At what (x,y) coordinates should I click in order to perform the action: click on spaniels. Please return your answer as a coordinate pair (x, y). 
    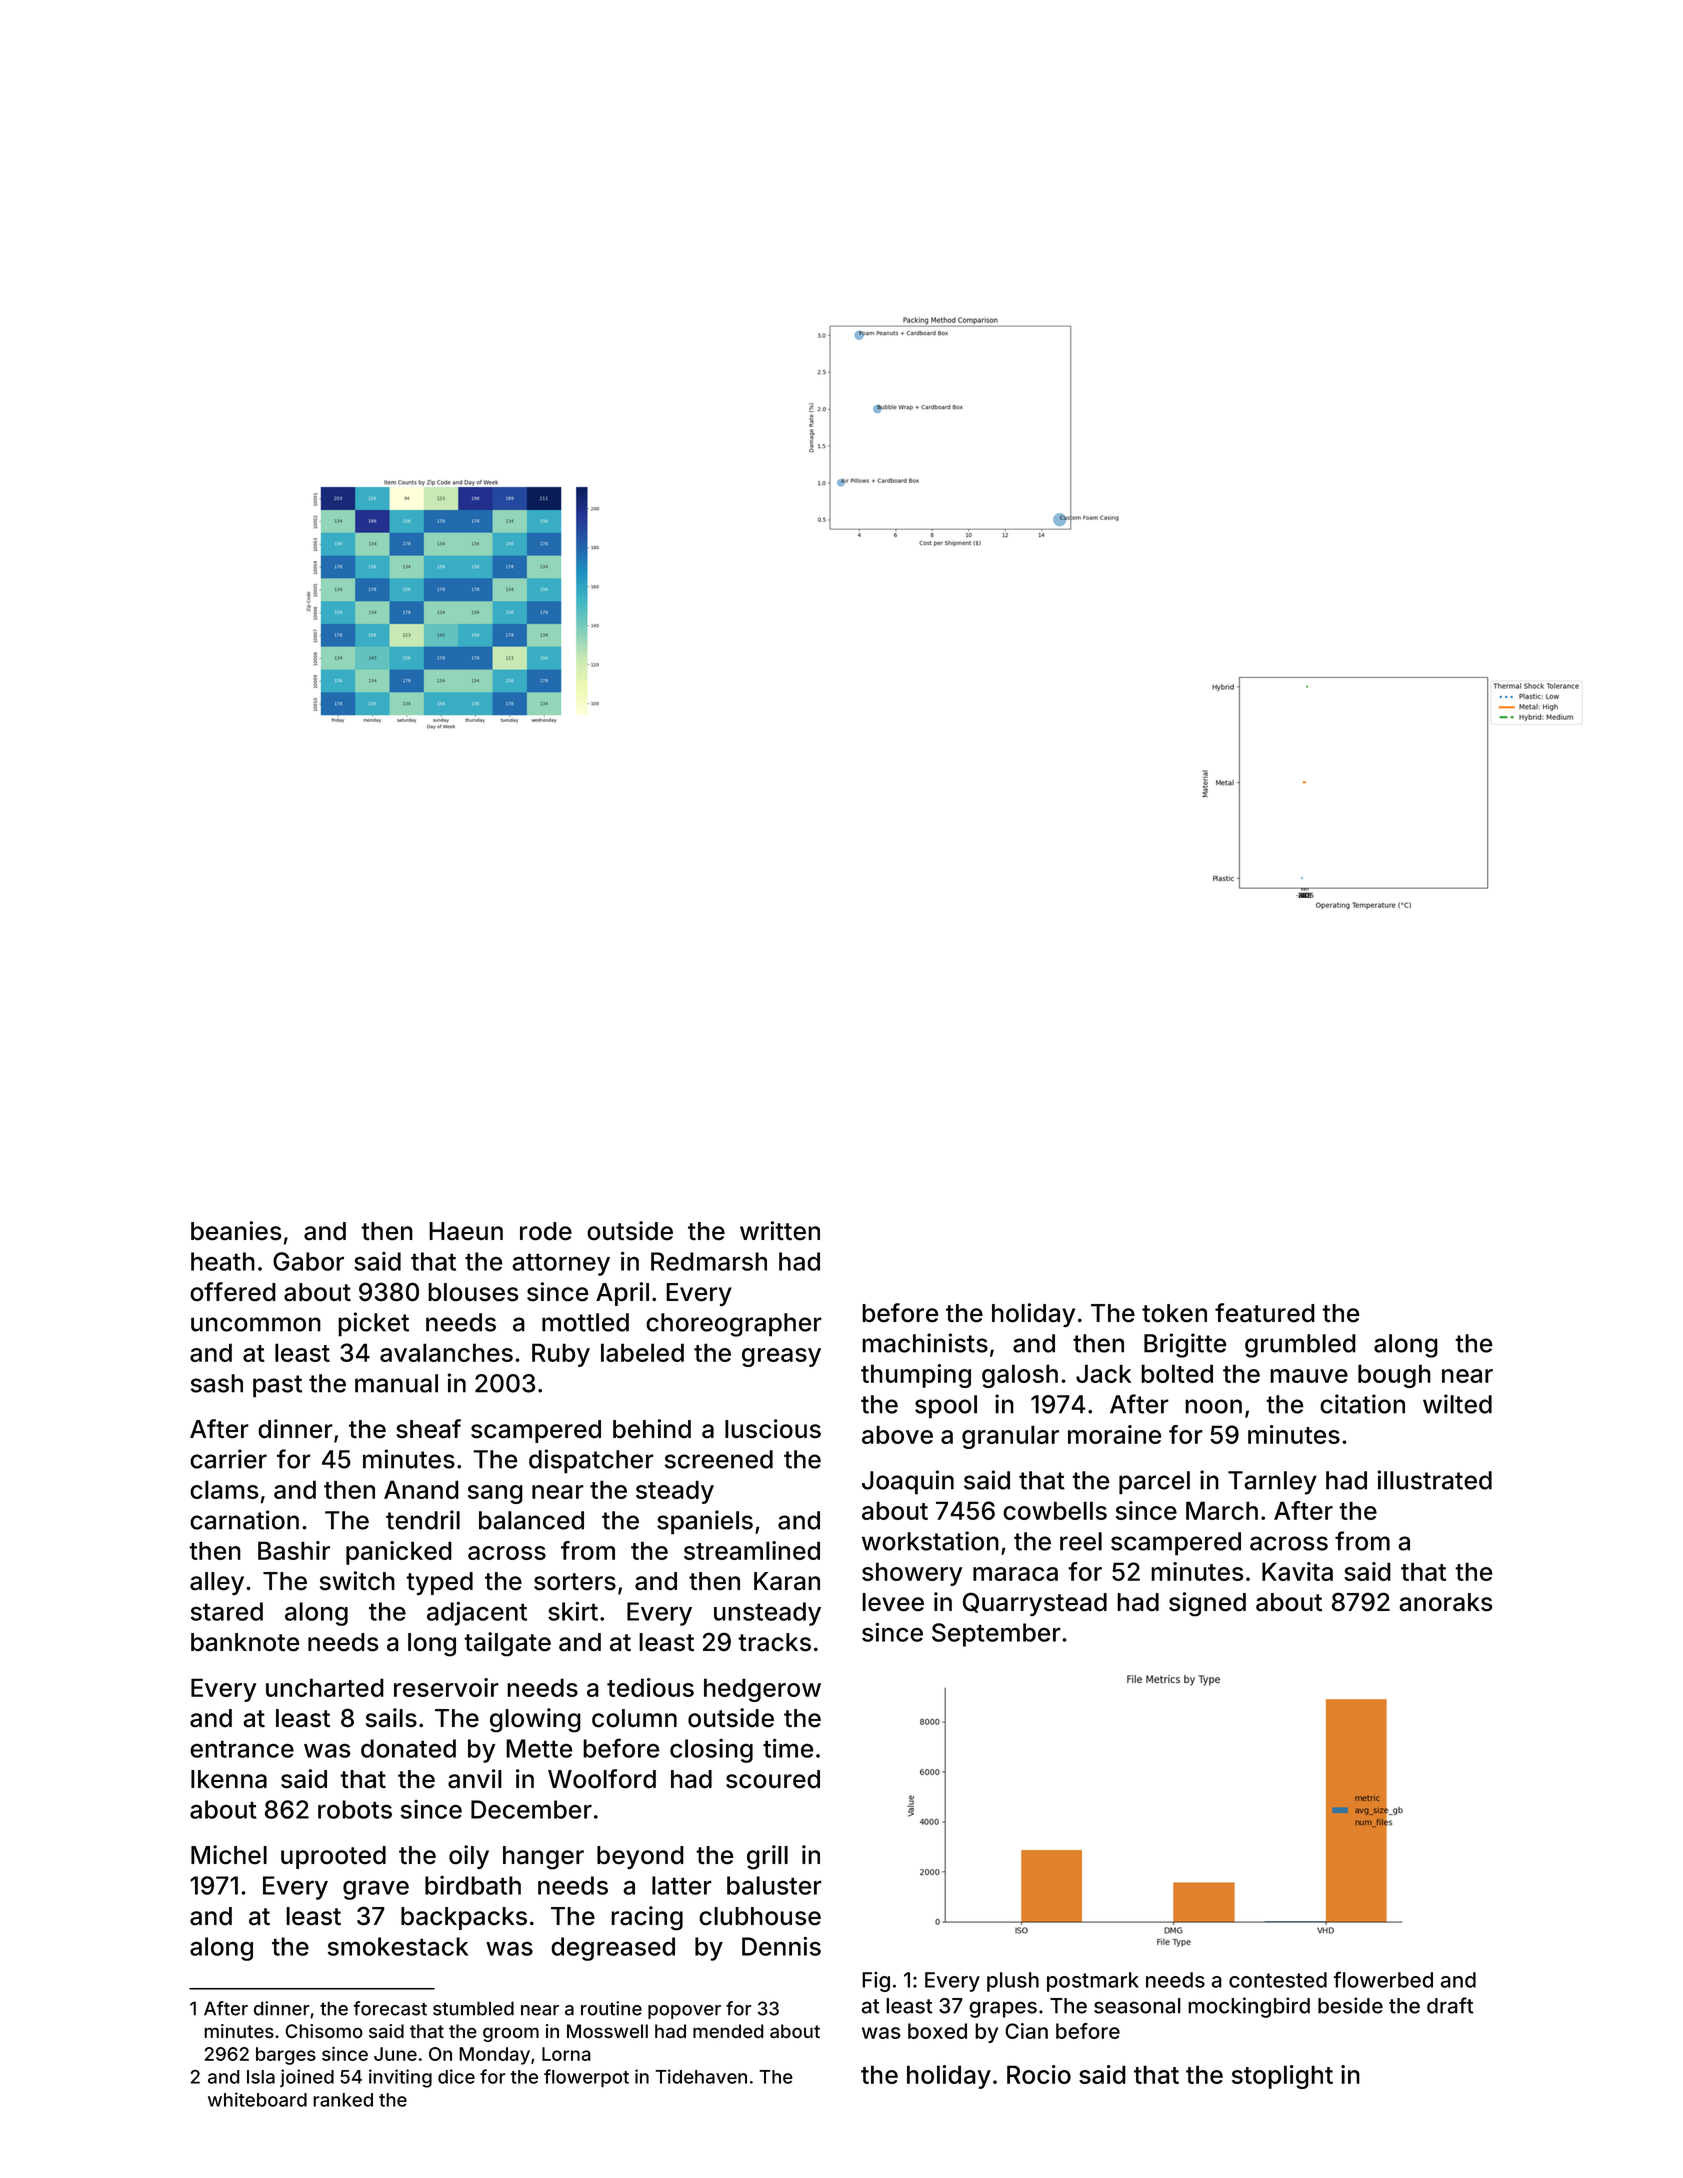
    Looking at the image, I should click on (705, 1522).
